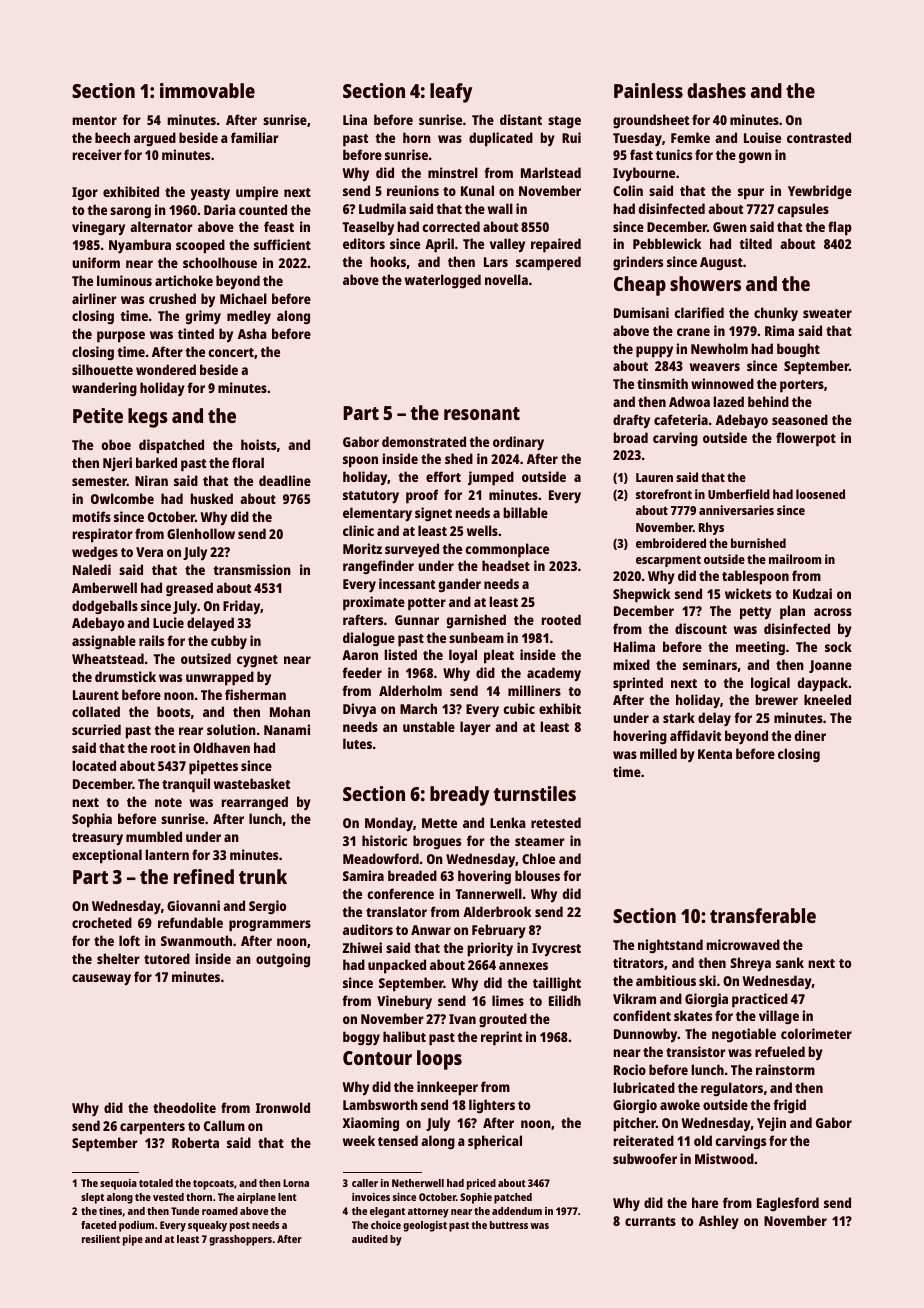  Describe the element at coordinates (112, 137) in the page. I see `beech` at that location.
